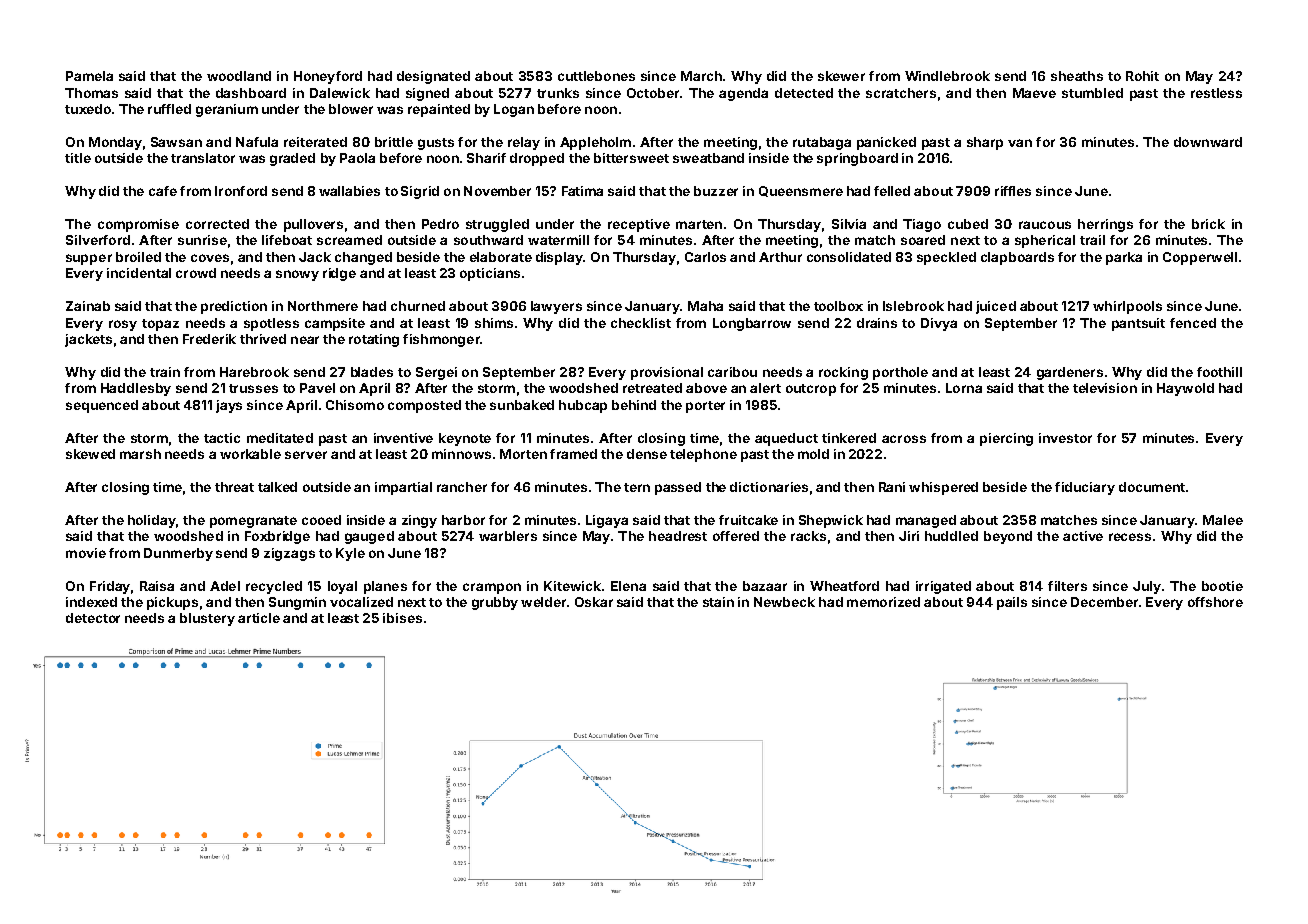  Describe the element at coordinates (420, 192) in the image. I see `Sigrid` at that location.
